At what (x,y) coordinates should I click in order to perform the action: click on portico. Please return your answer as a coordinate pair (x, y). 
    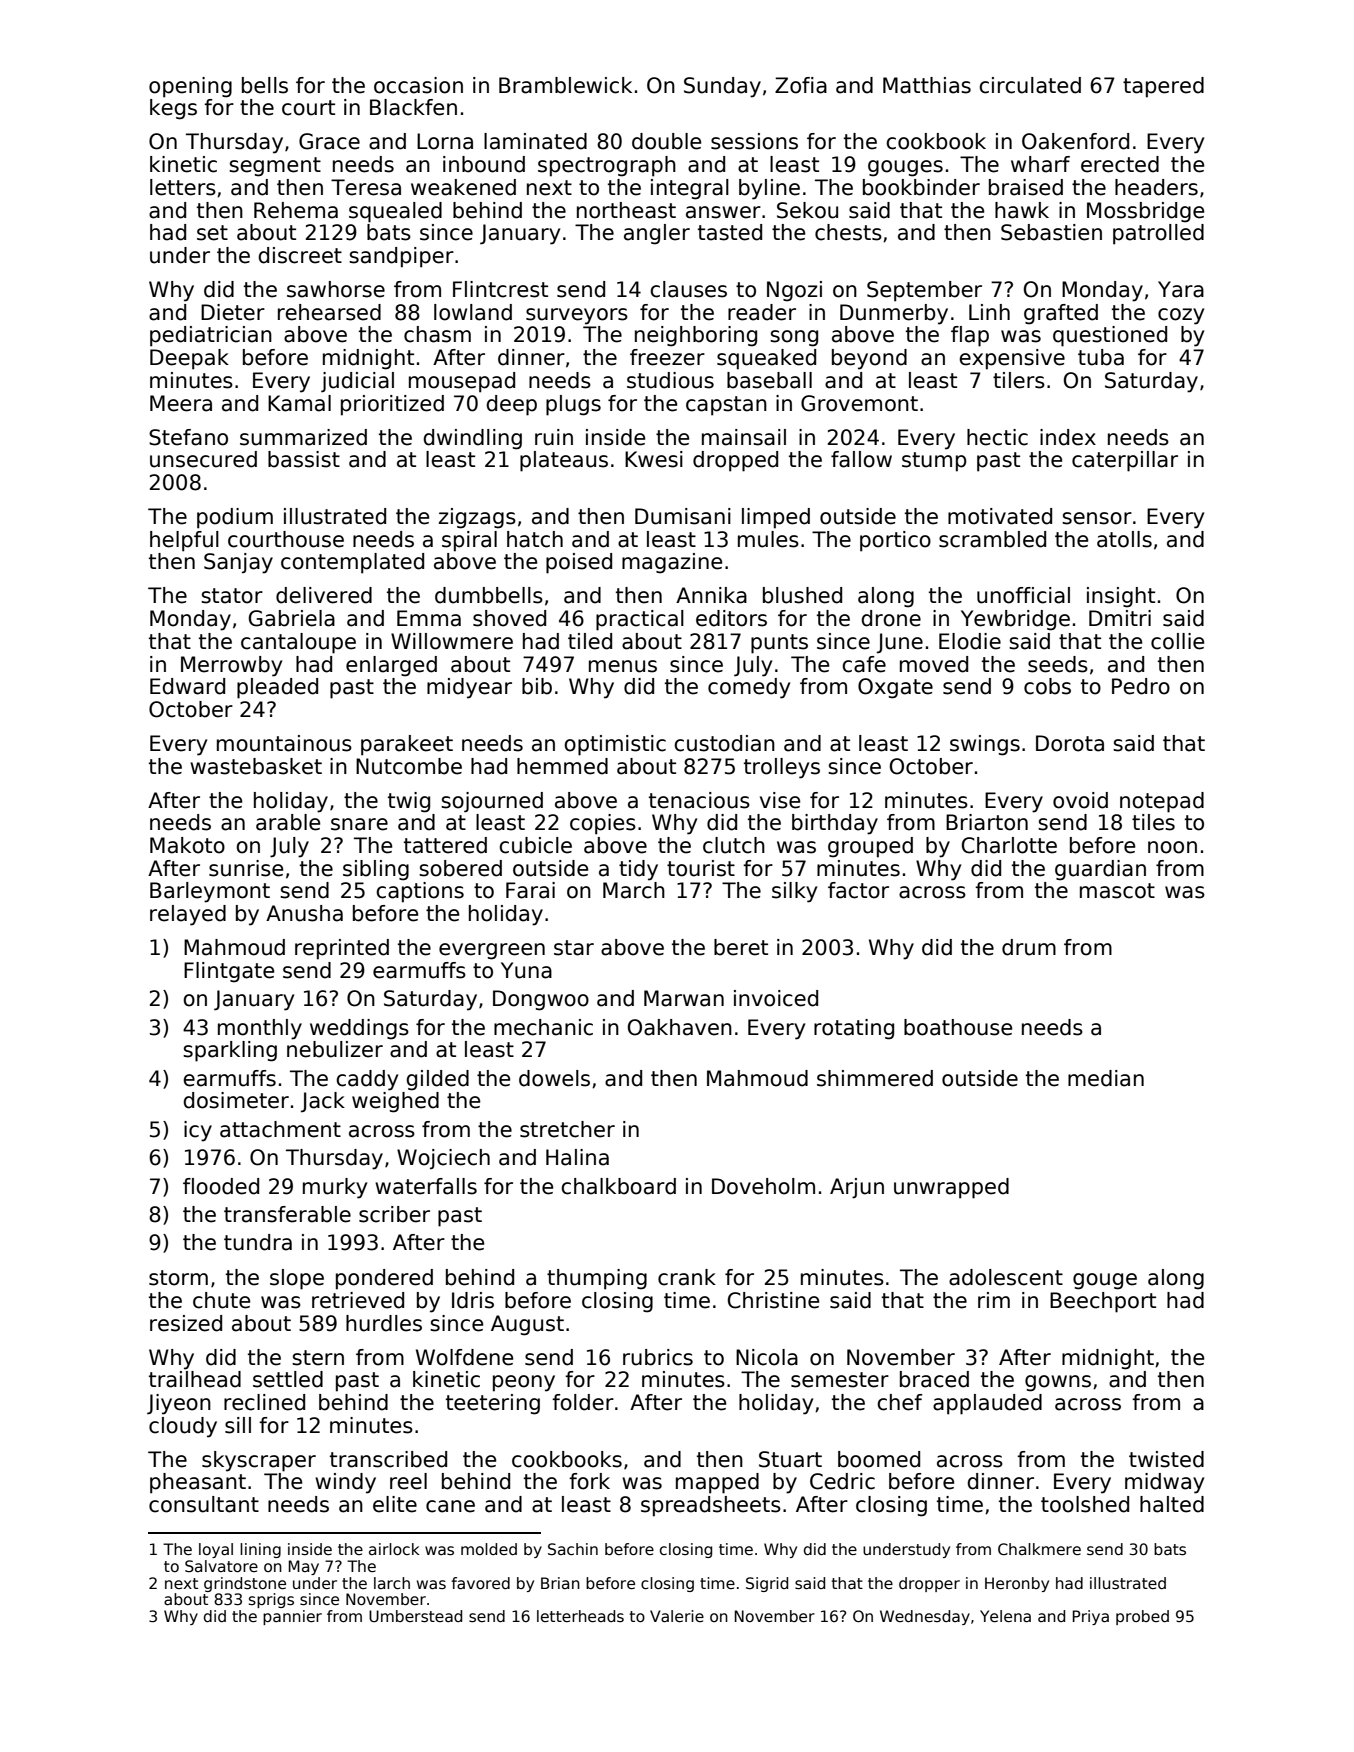
    Looking at the image, I should click on (895, 541).
